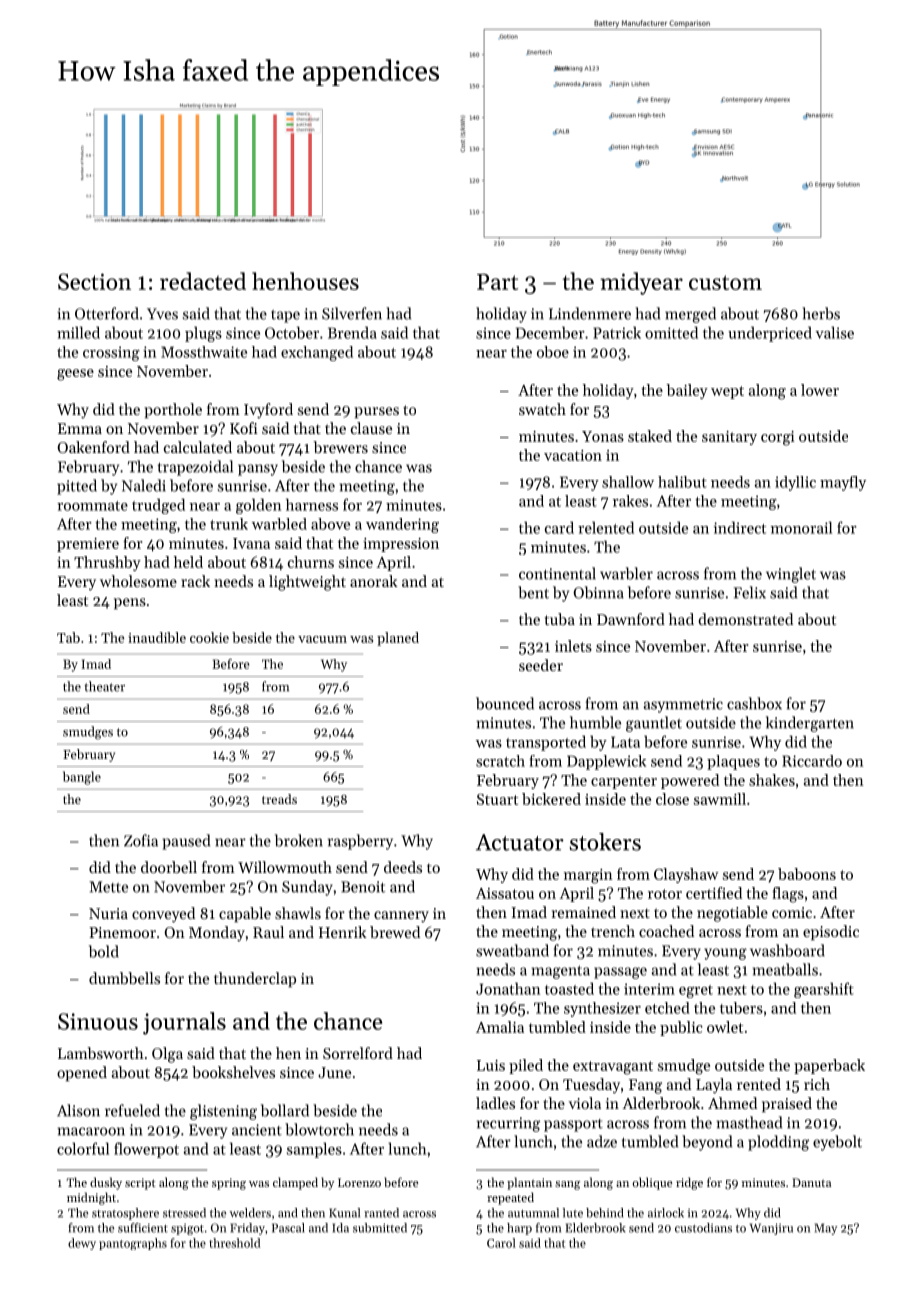 Image resolution: width=924 pixels, height=1308 pixels. What do you see at coordinates (94, 281) in the document?
I see `Section` at bounding box center [94, 281].
